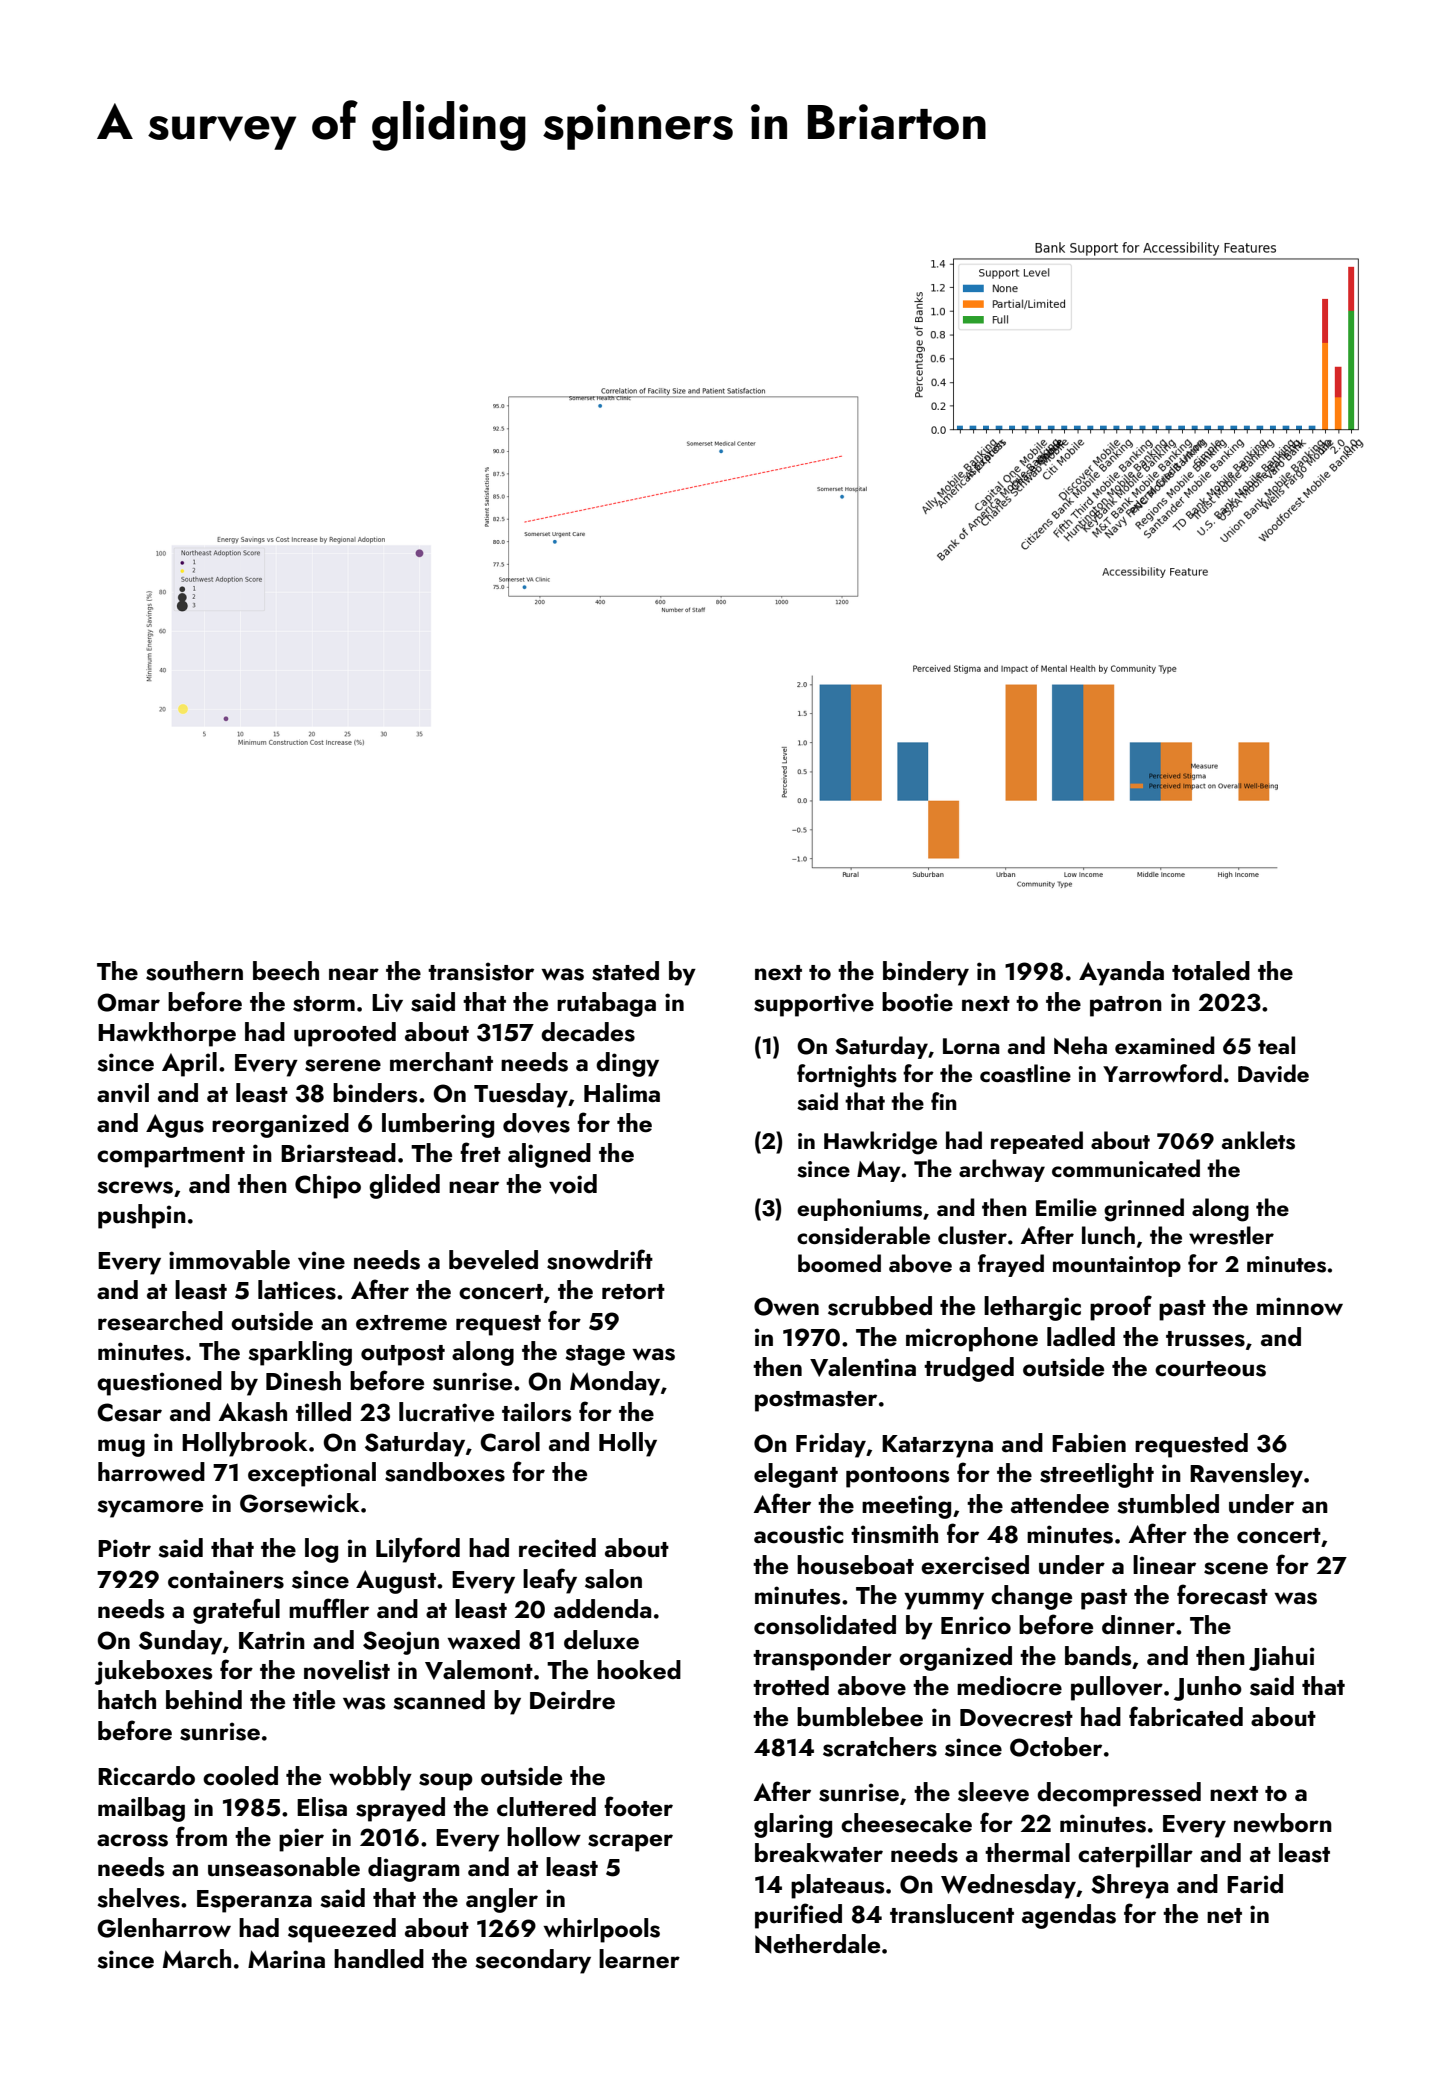 The height and width of the screenshot is (2100, 1450). I want to click on anklets, so click(1258, 1140).
